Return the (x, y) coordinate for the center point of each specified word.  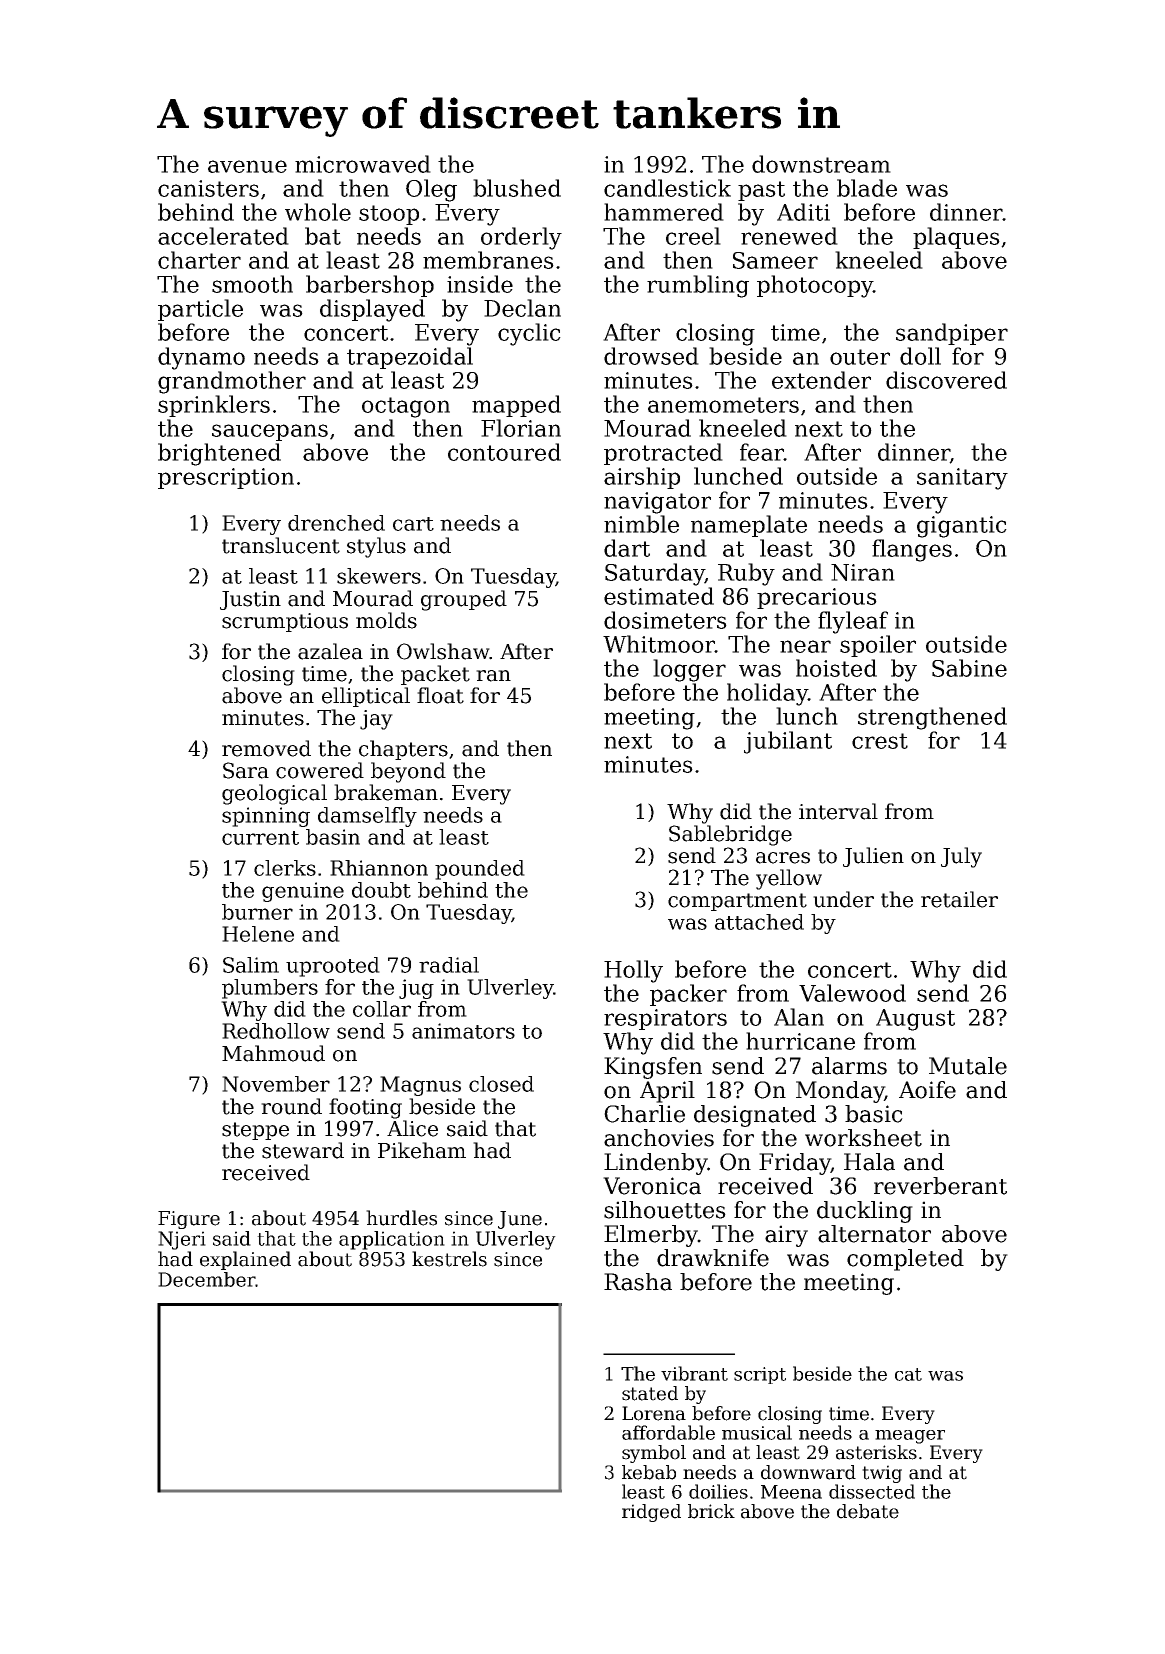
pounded (480, 870)
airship (642, 478)
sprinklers (214, 406)
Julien (873, 857)
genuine (303, 892)
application (392, 1240)
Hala (869, 1162)
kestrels (449, 1259)
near (805, 646)
